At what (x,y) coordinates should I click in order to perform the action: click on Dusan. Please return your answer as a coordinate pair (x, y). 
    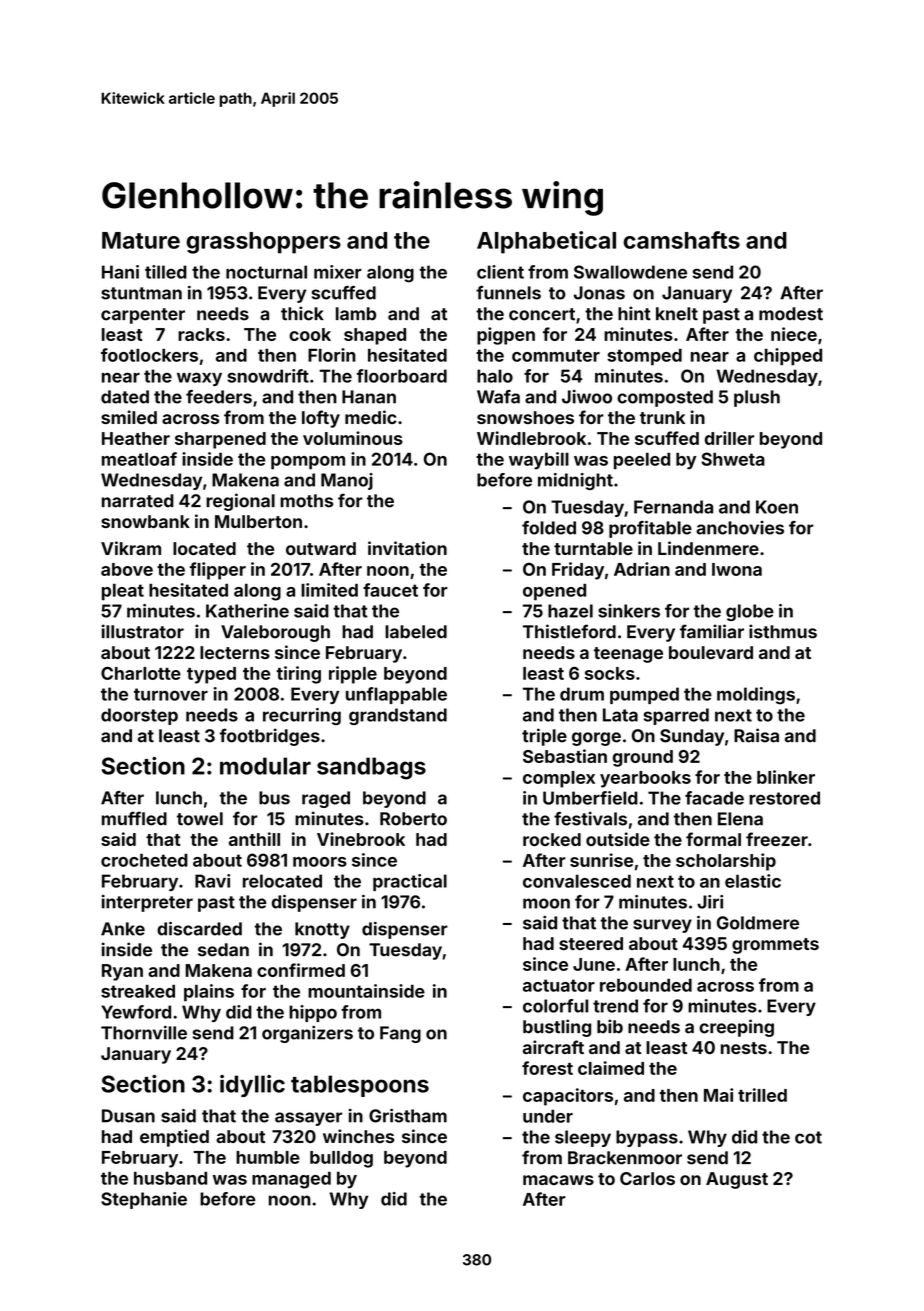
    Looking at the image, I should click on (128, 1116).
